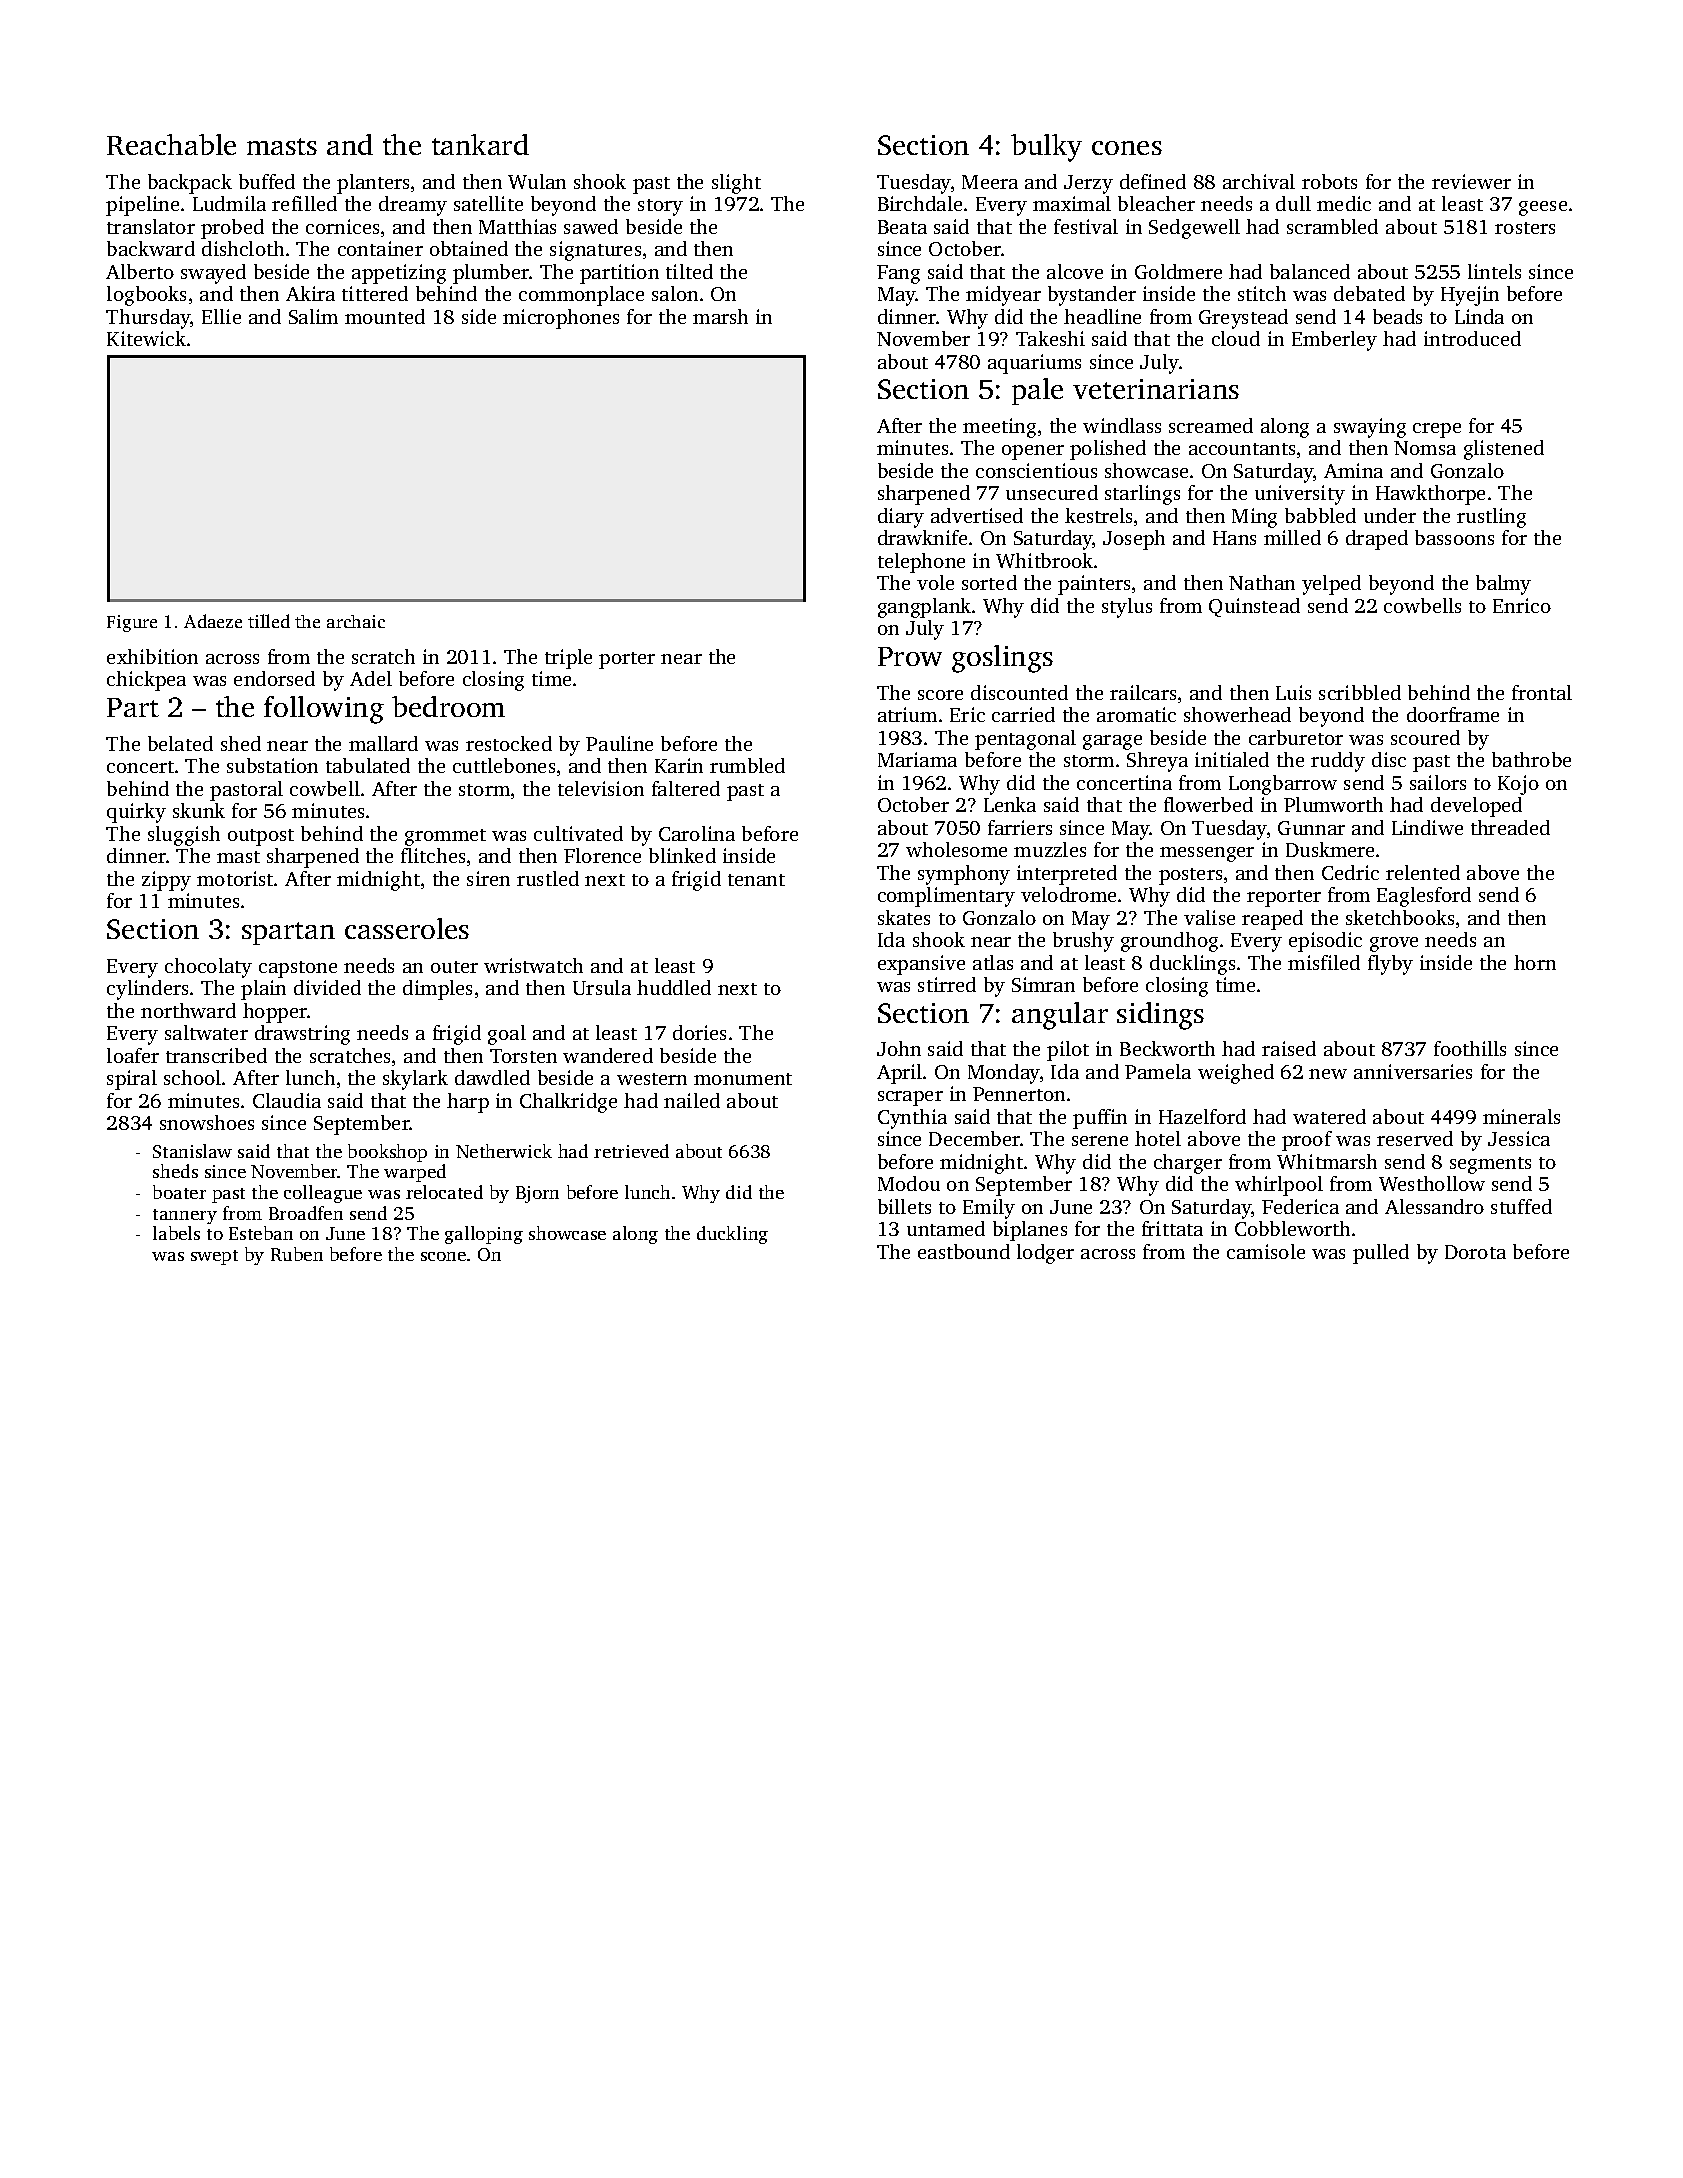 The image size is (1683, 2178). I want to click on foothills, so click(1470, 1048).
